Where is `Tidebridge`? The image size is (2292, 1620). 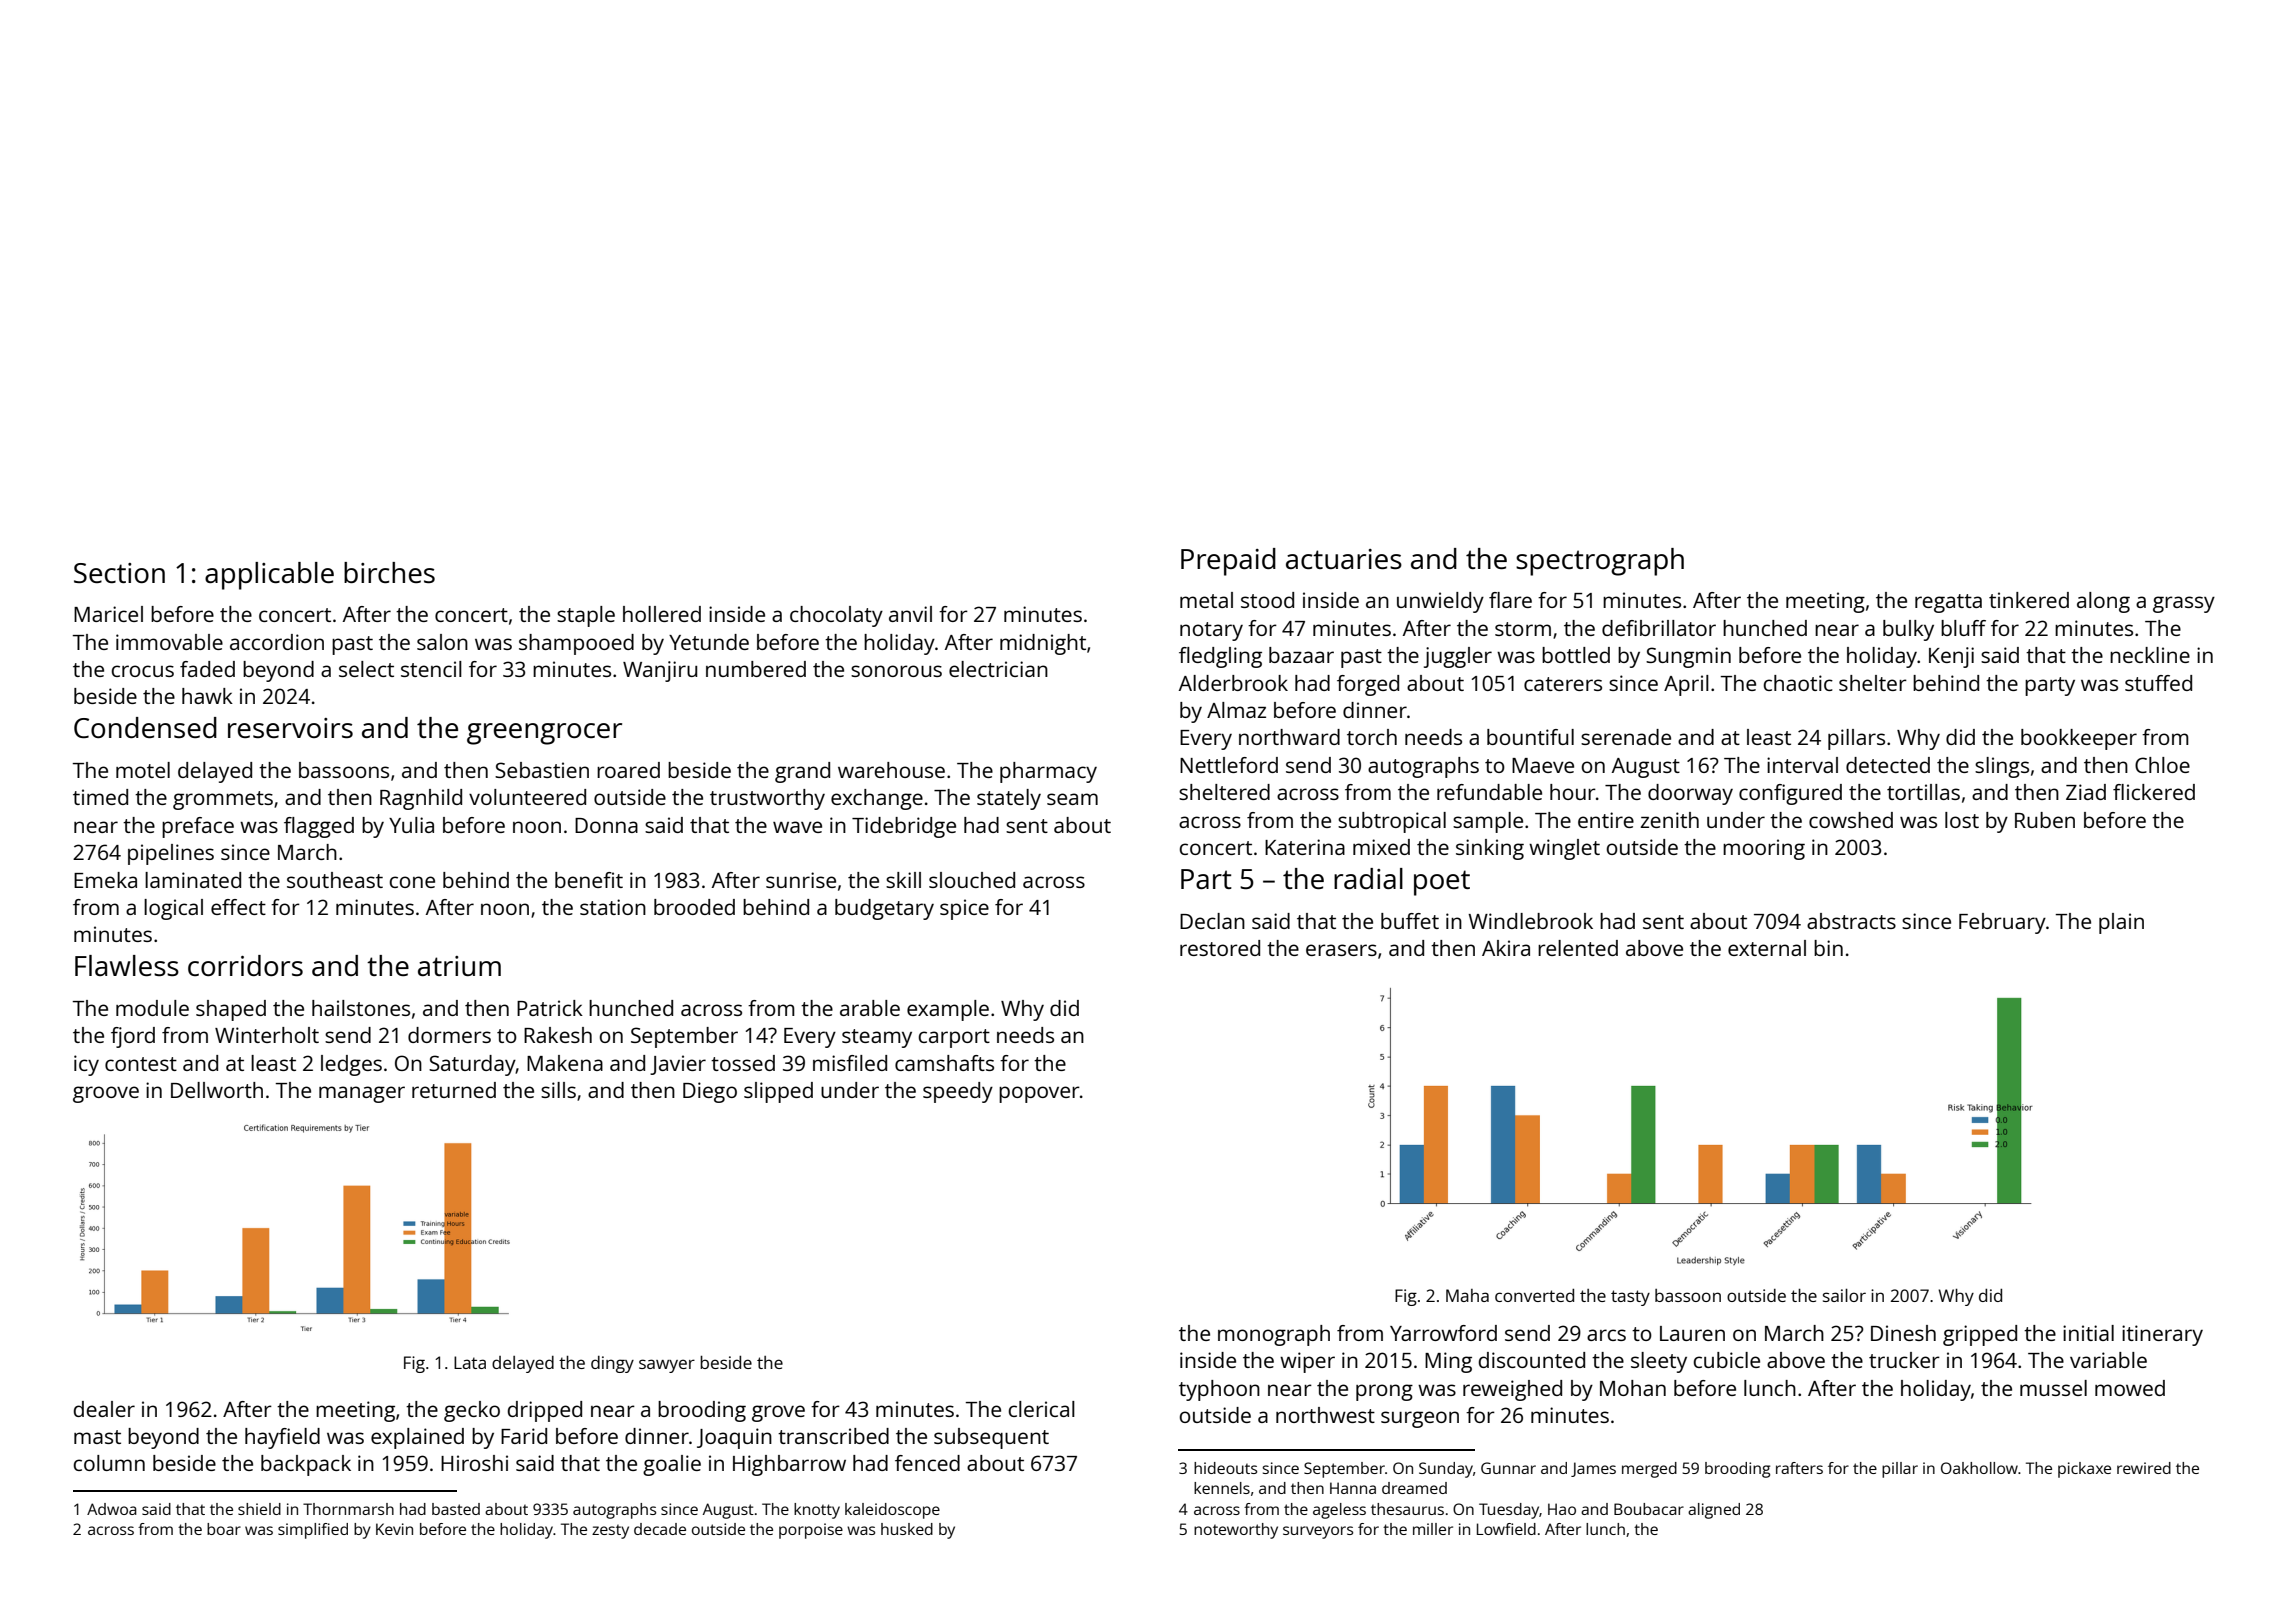
Tidebridge is located at coordinates (904, 827).
